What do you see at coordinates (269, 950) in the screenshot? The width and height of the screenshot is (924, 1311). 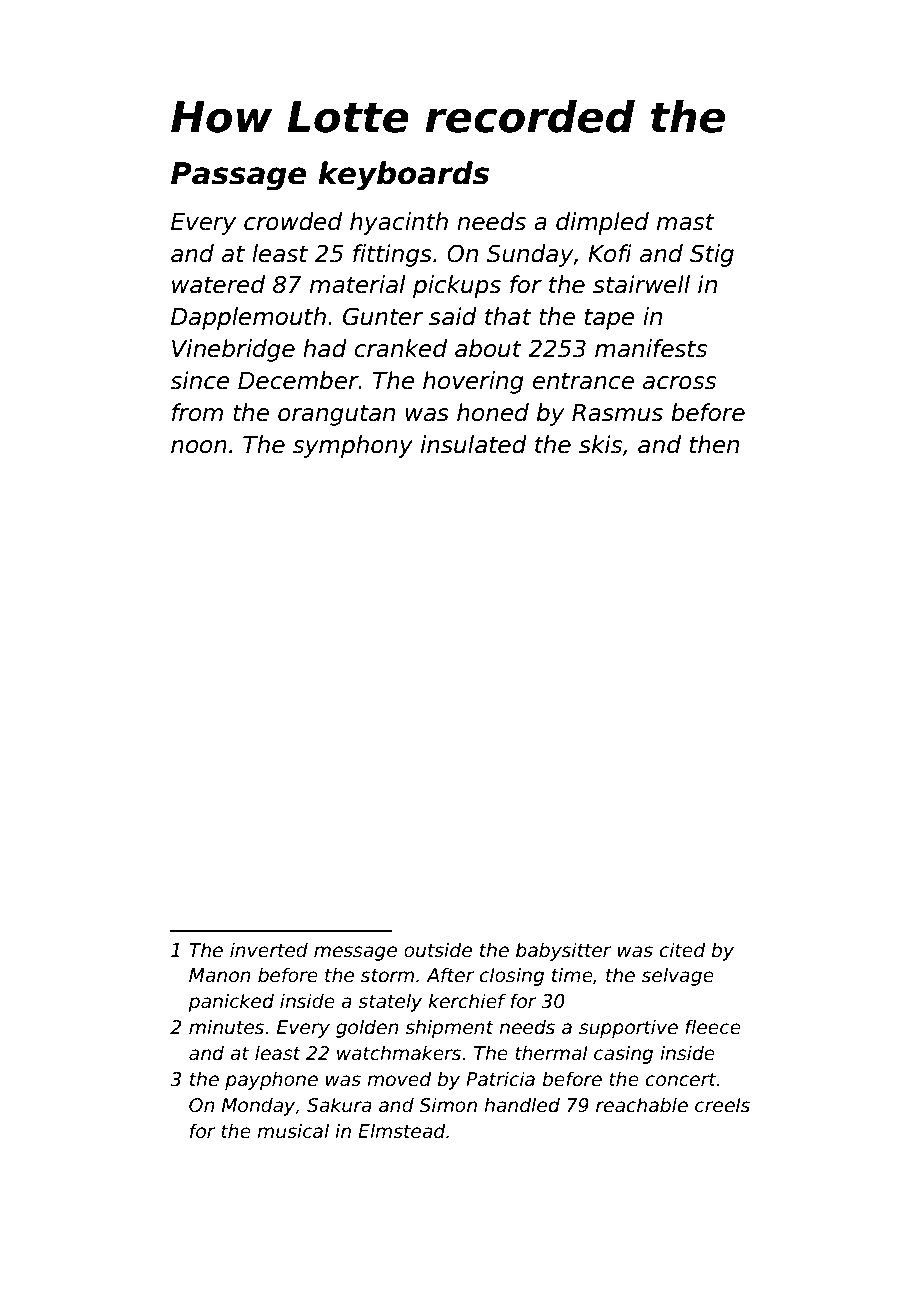 I see `inverted` at bounding box center [269, 950].
